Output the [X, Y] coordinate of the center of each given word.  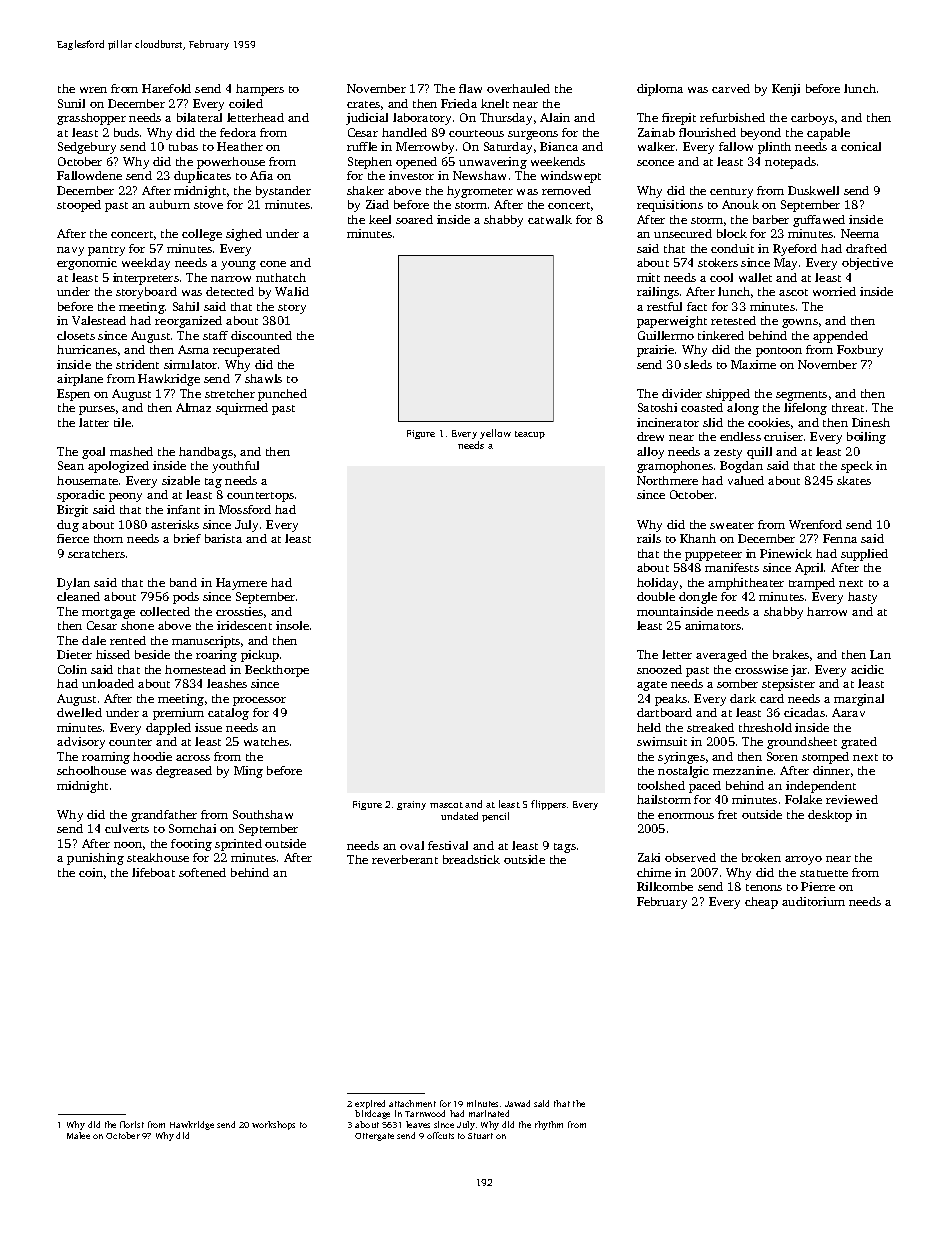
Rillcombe [665, 886]
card [772, 698]
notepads [790, 163]
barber [771, 219]
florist [132, 1124]
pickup [260, 656]
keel [380, 219]
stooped [79, 206]
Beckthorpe [277, 671]
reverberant [405, 859]
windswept [571, 177]
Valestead [99, 320]
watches [266, 741]
